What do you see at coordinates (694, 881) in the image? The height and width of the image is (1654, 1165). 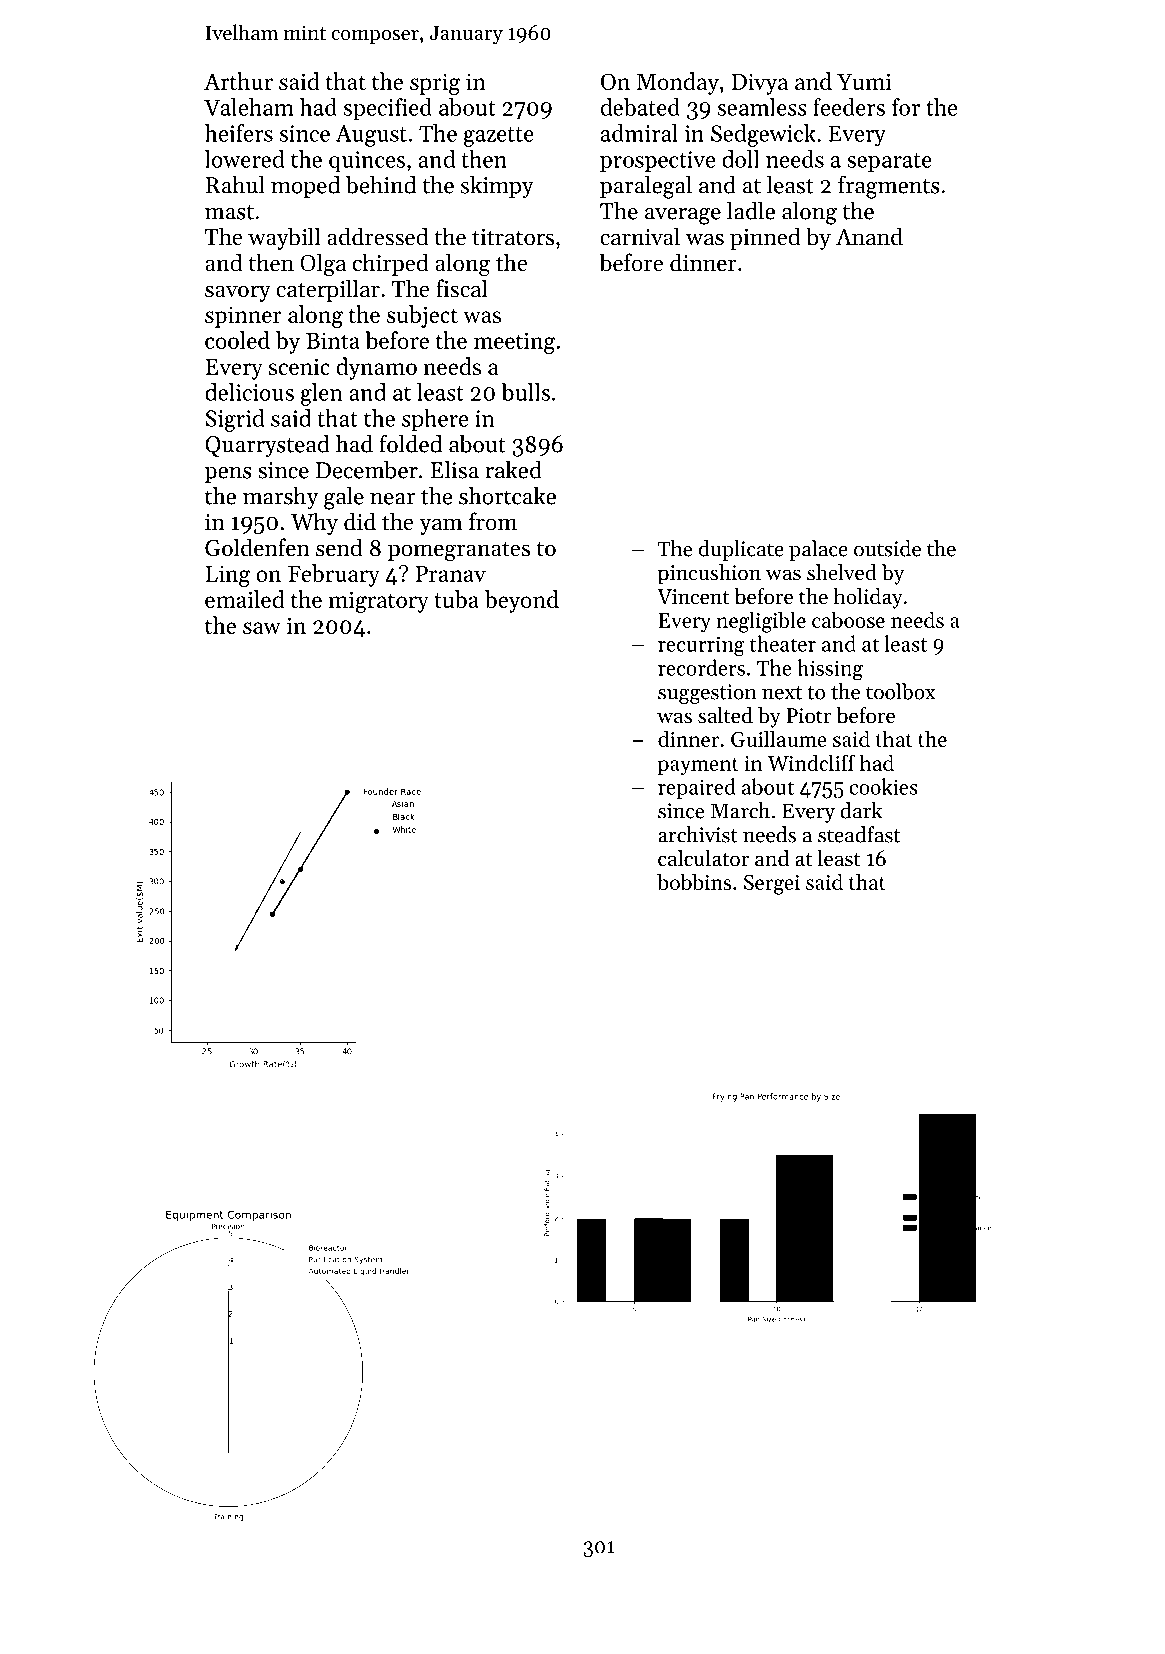 I see `bobbins` at bounding box center [694, 881].
